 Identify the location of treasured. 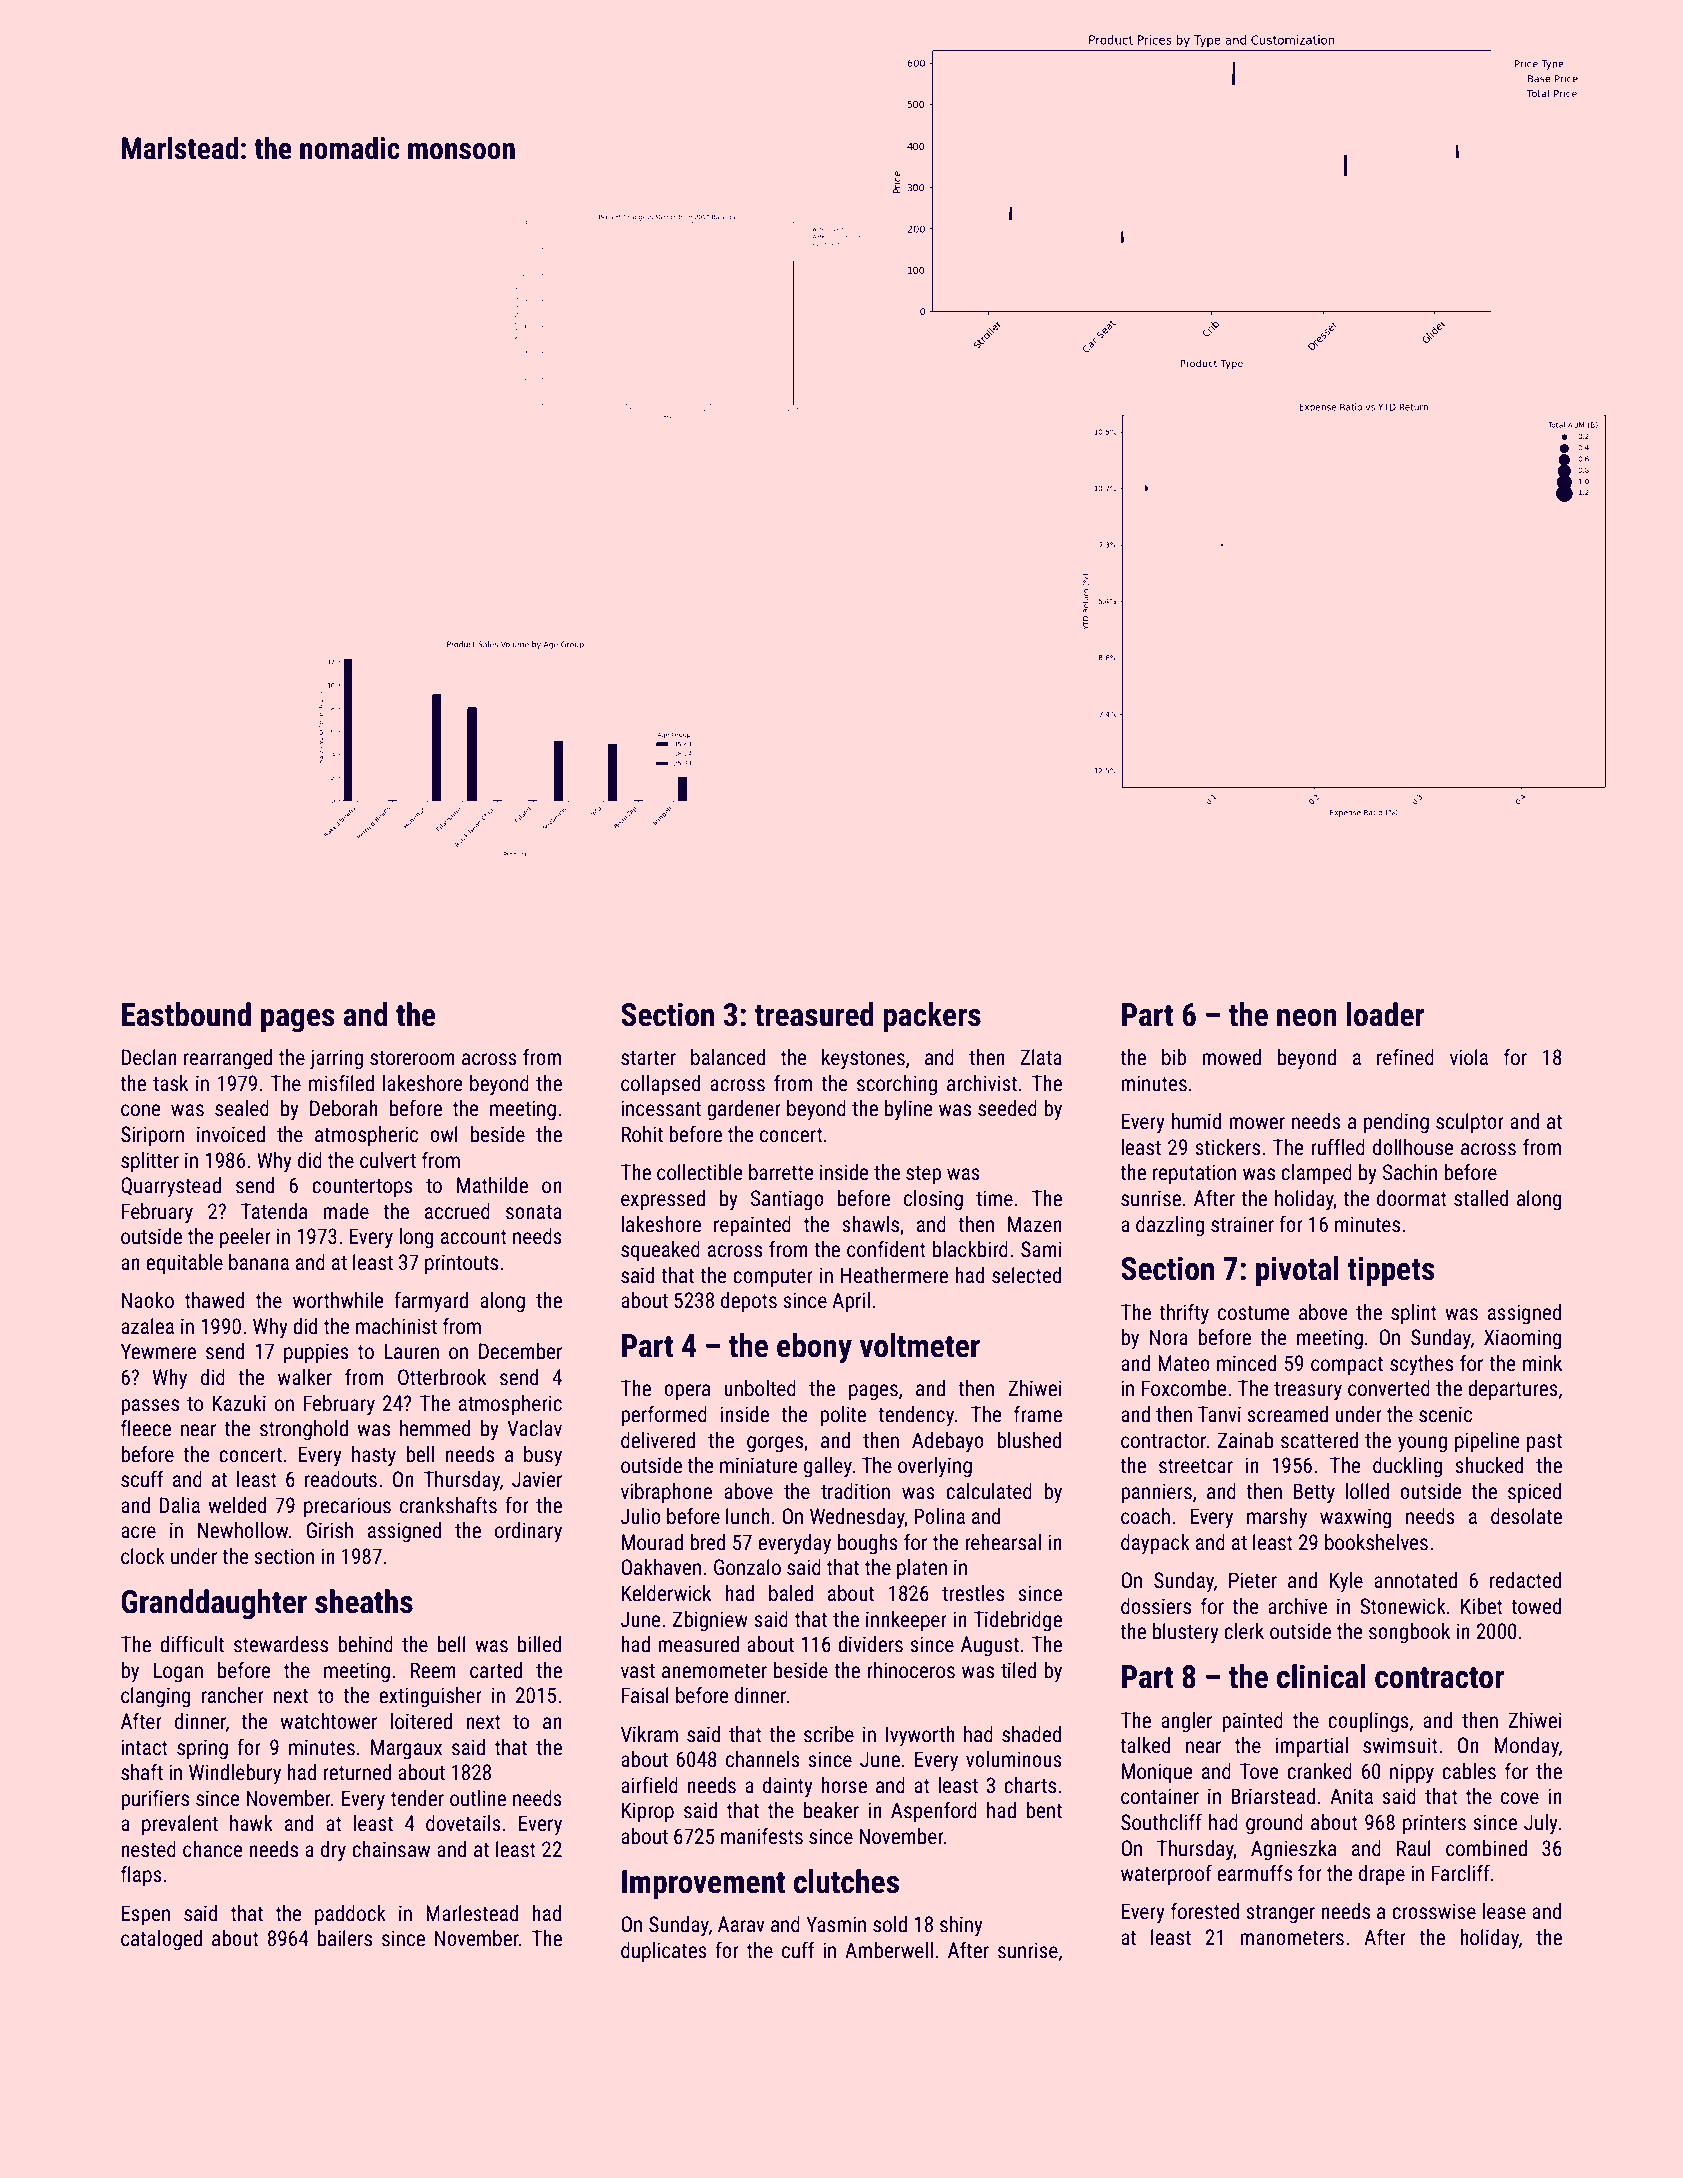
(814, 1014).
